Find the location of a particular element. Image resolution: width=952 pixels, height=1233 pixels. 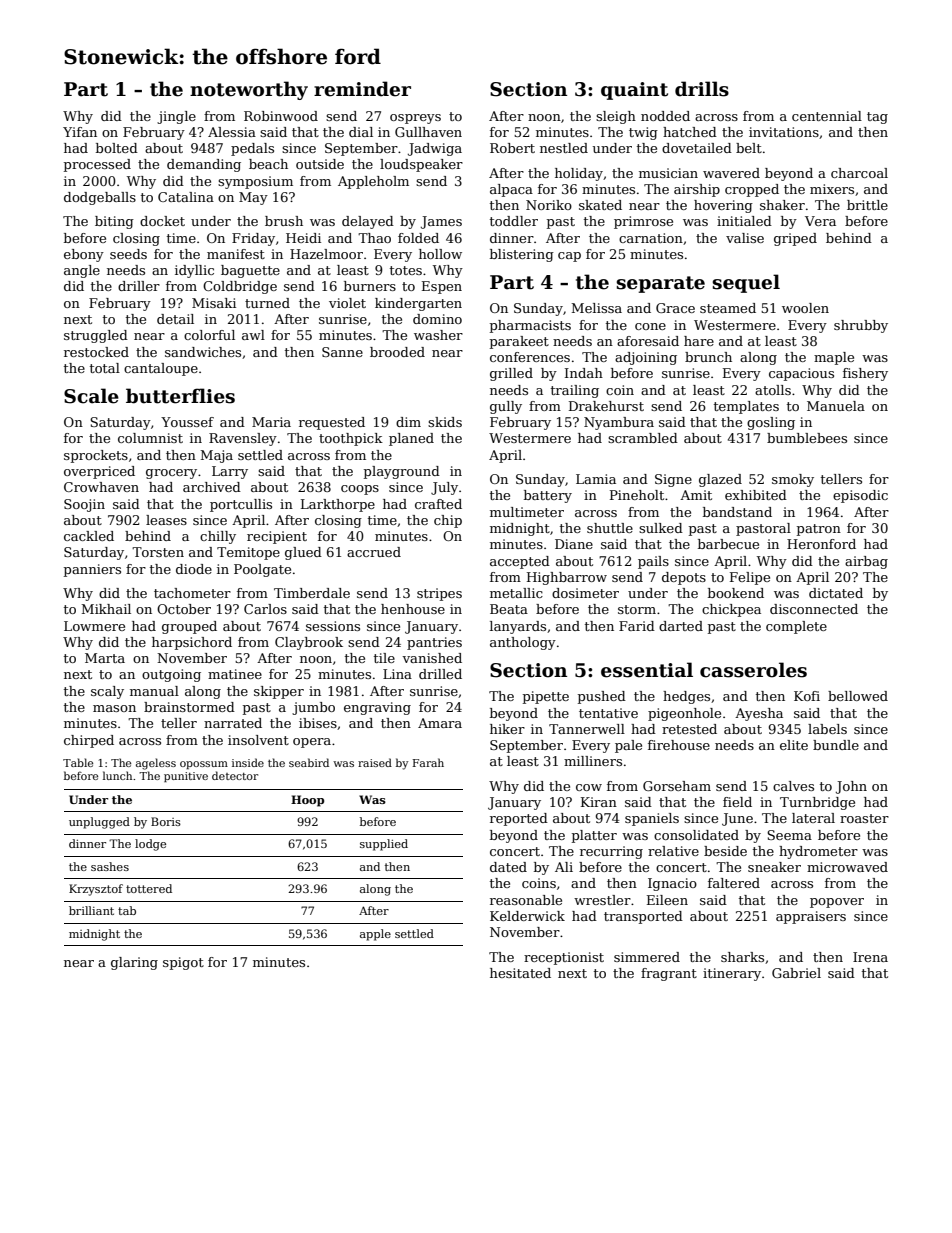

blistering is located at coordinates (522, 255).
